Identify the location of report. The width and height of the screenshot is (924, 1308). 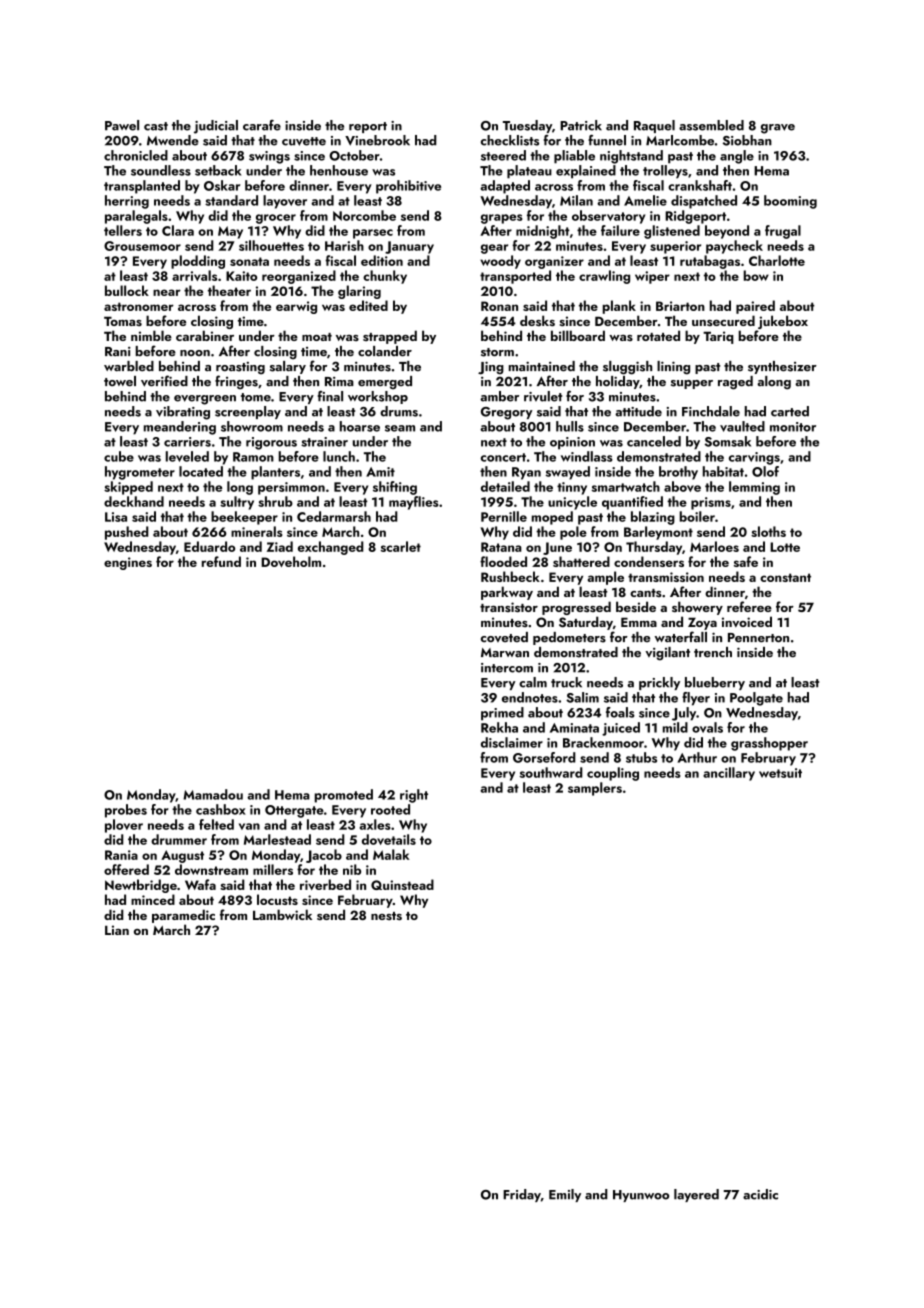
(368, 127).
